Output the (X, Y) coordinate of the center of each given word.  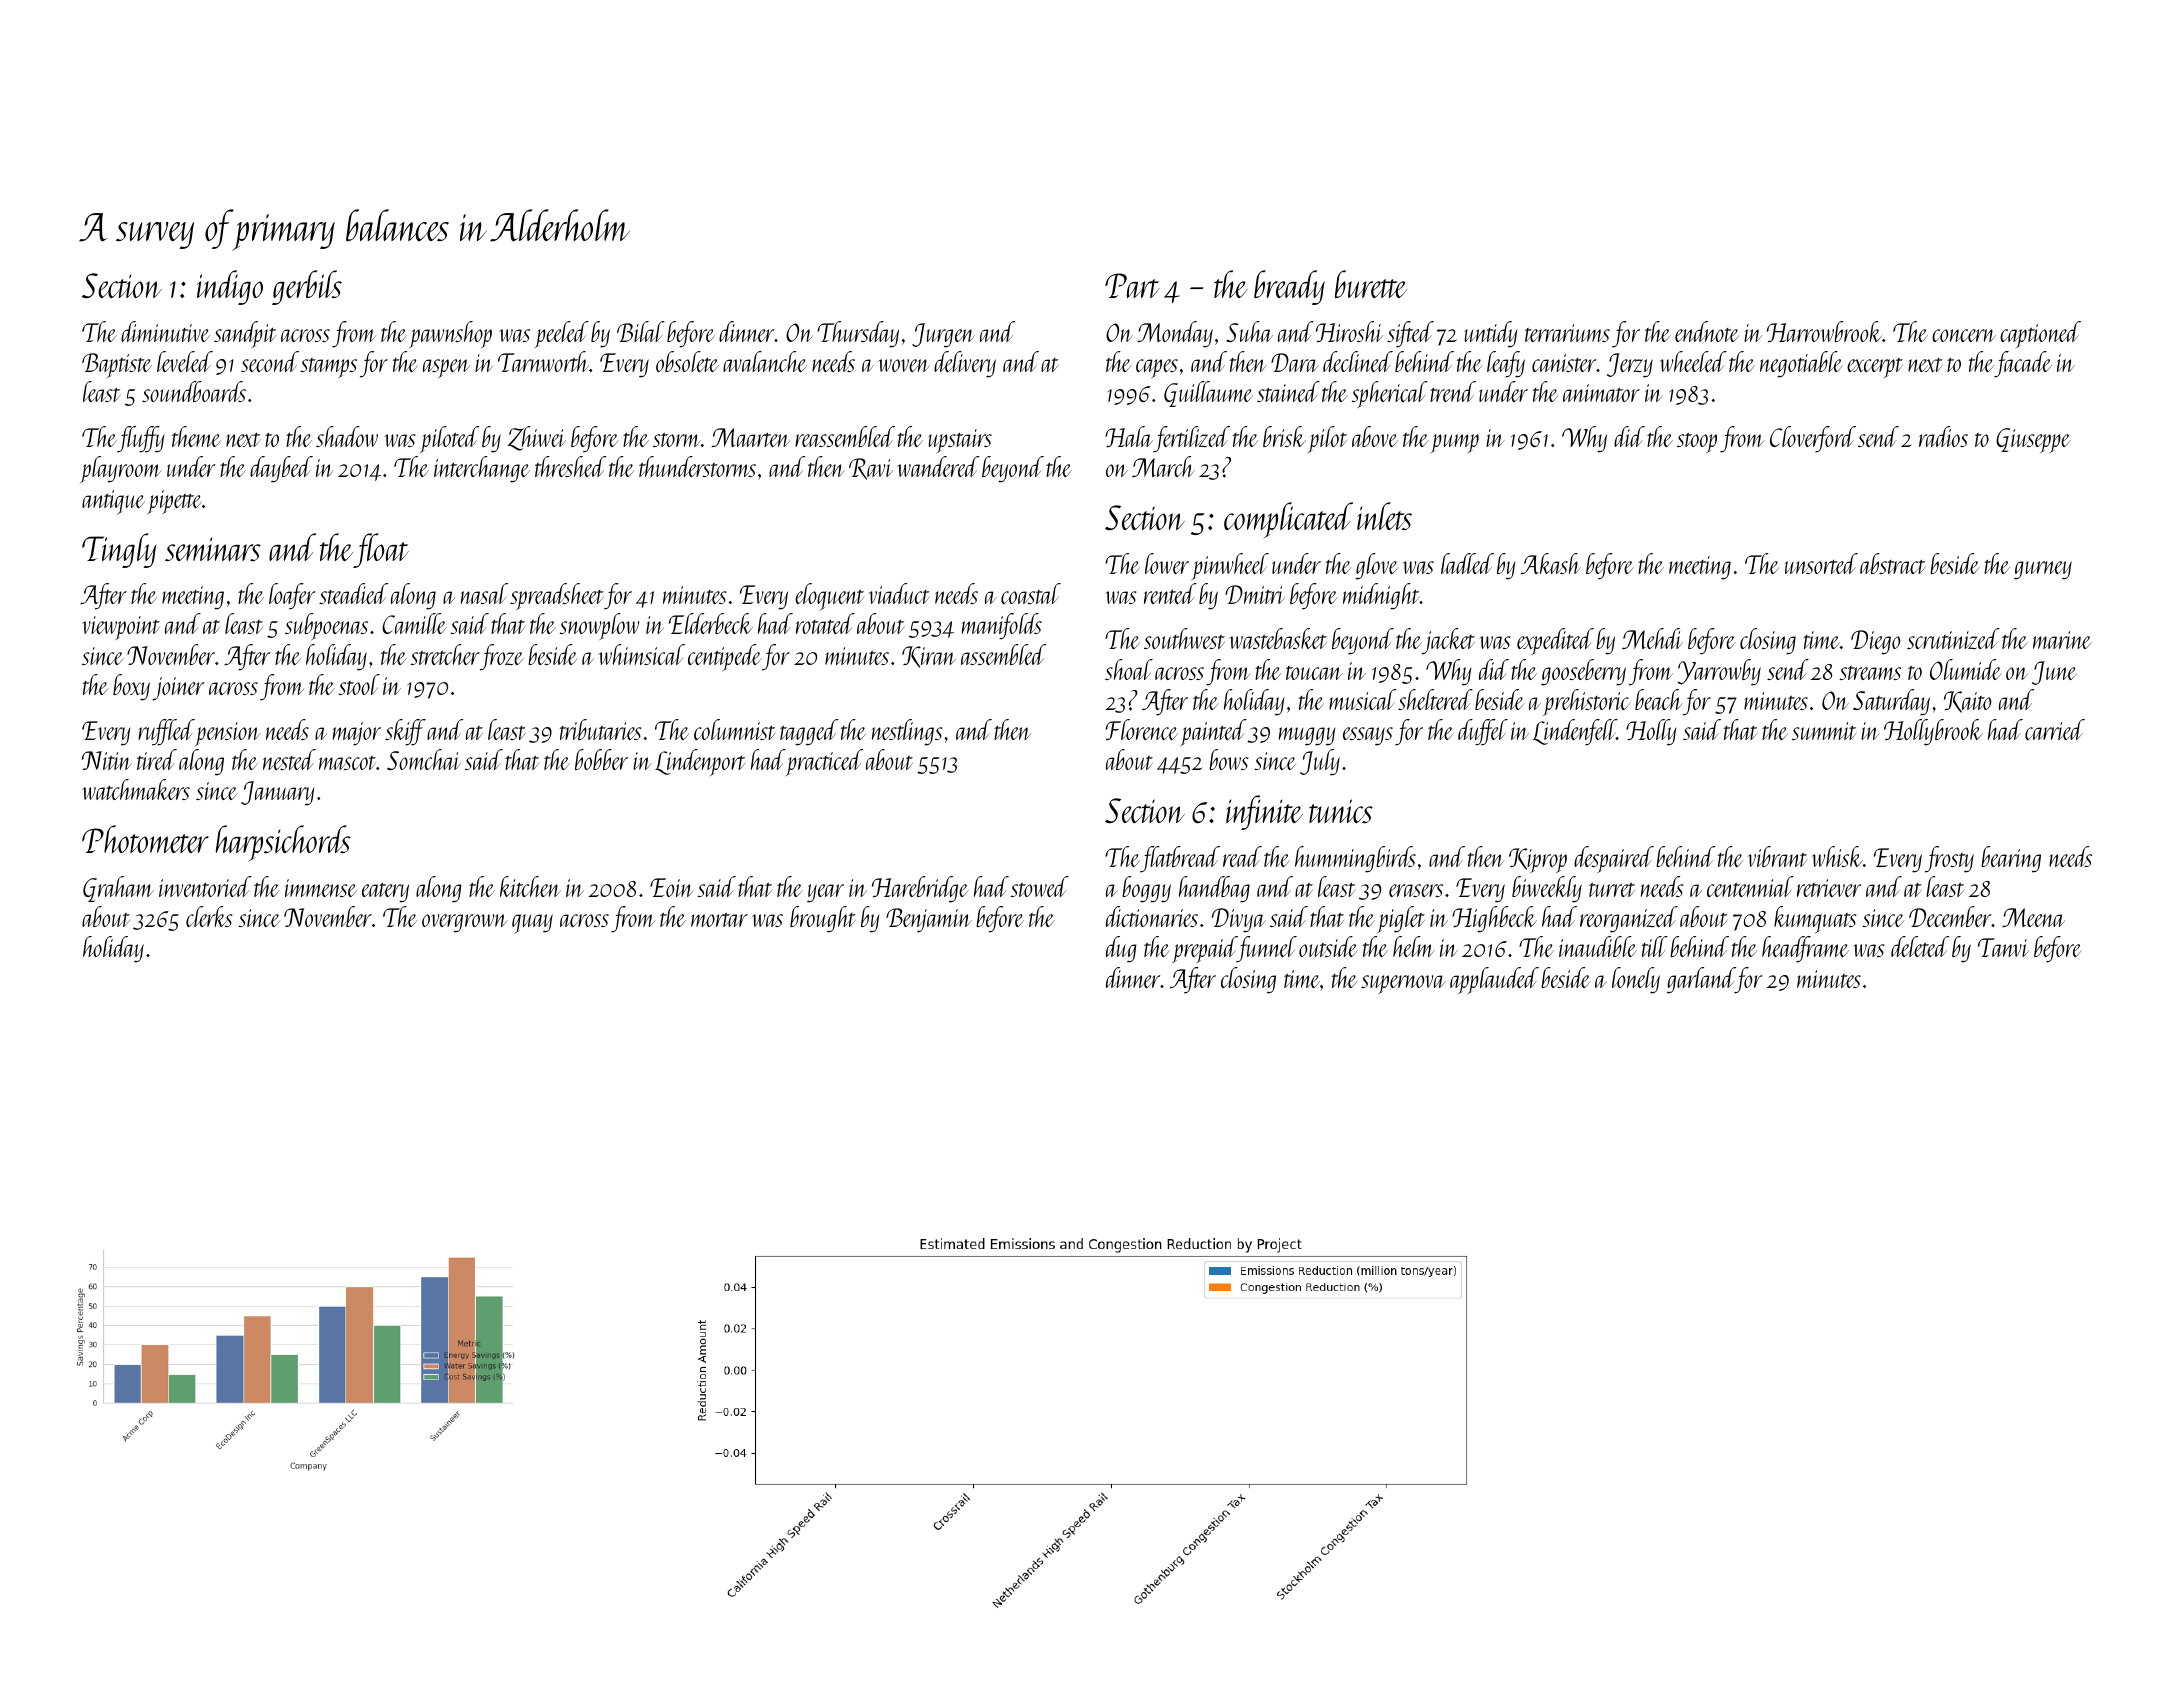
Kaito (1967, 702)
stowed (1039, 886)
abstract (1892, 563)
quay (532, 924)
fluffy (140, 439)
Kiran (929, 657)
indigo (230, 287)
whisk (1837, 856)
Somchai (424, 759)
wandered (938, 466)
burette (1371, 284)
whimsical (641, 654)
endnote (1707, 331)
